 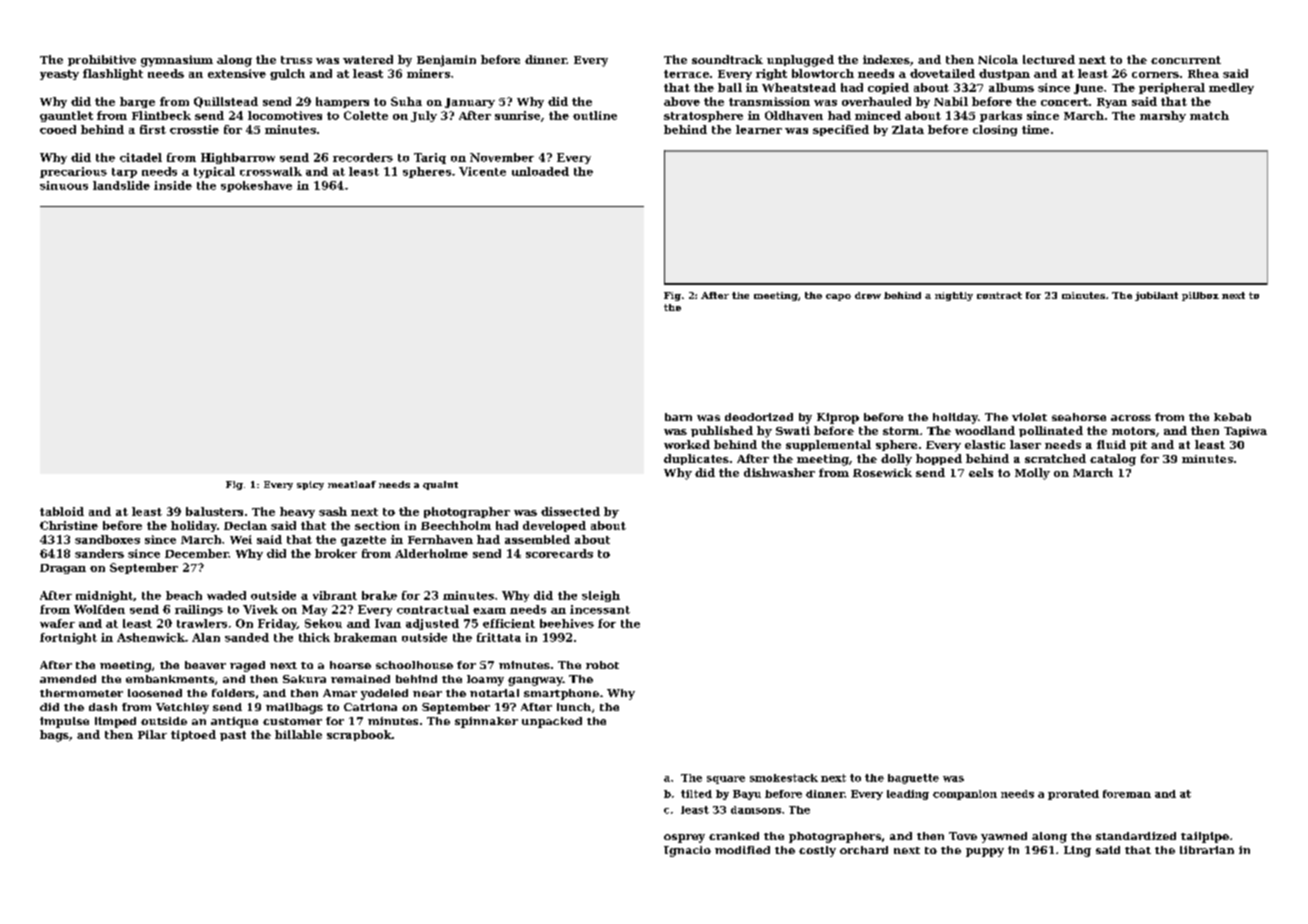 I want to click on locomotives, so click(x=285, y=115).
